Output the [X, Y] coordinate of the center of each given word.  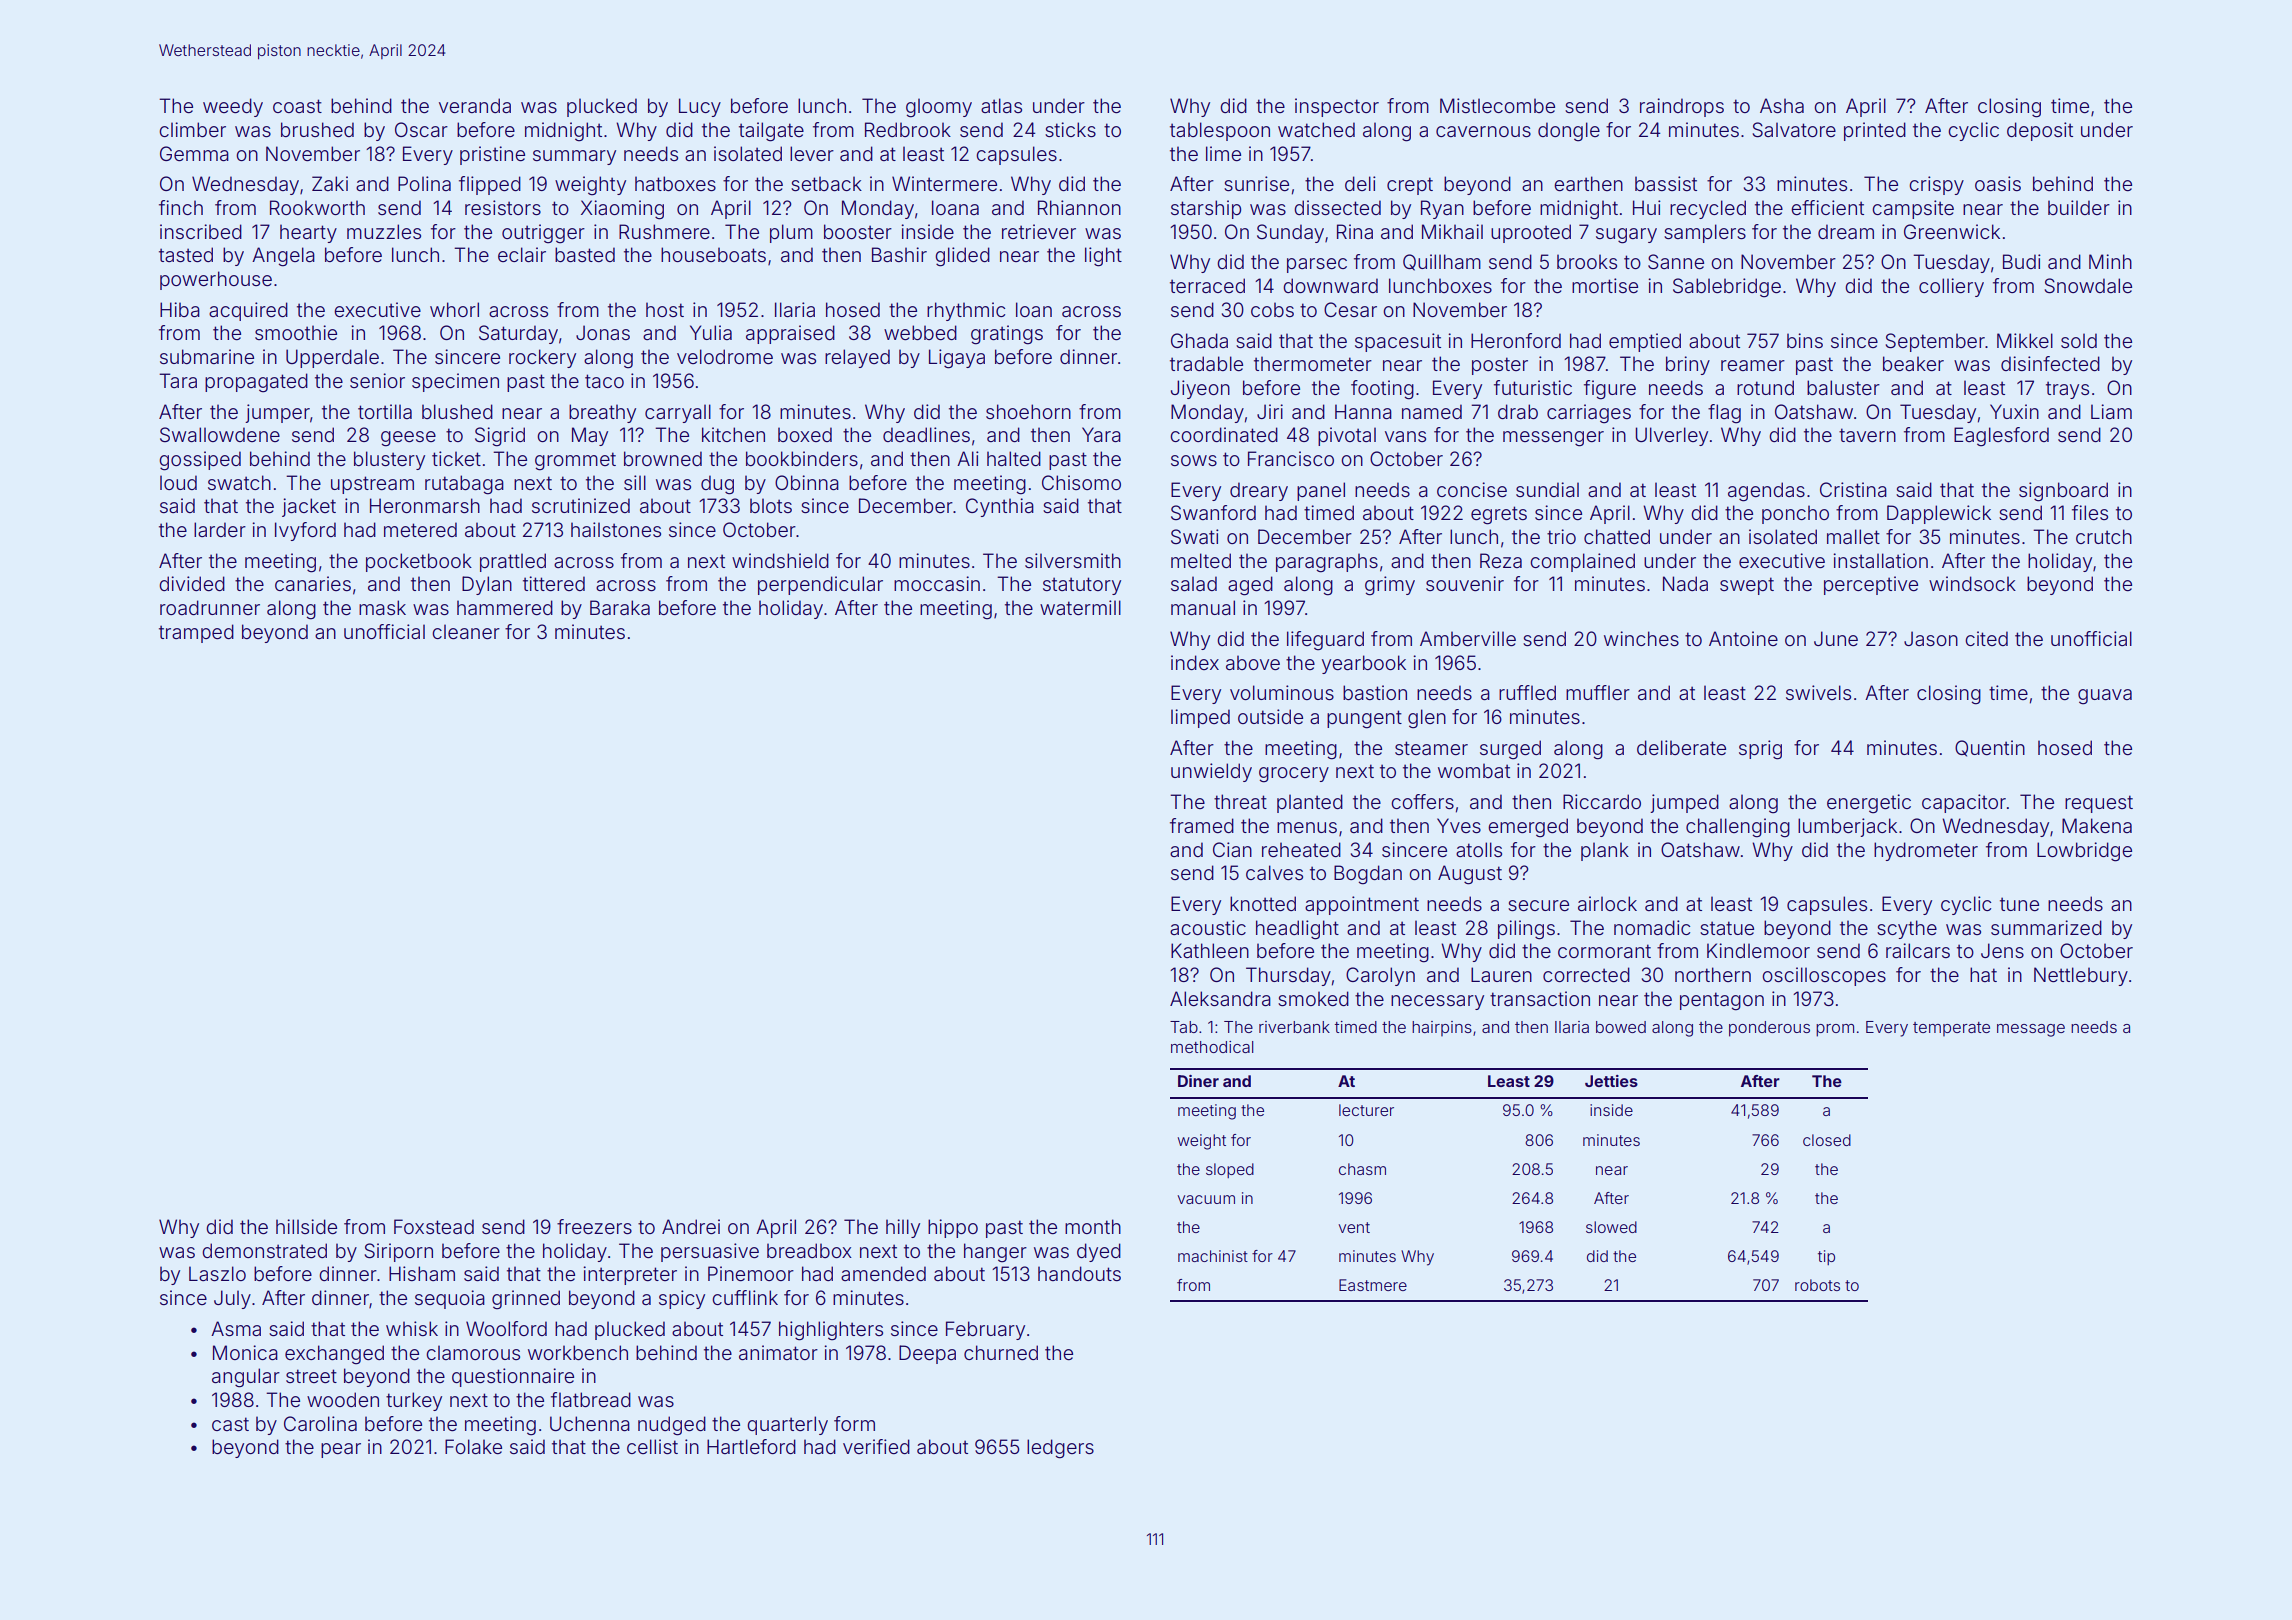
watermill [1080, 607]
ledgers [1060, 1449]
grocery [1294, 775]
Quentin [1990, 748]
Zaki [330, 183]
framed [1202, 825]
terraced [1207, 285]
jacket [309, 507]
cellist [652, 1446]
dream [1846, 231]
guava [2105, 697]
